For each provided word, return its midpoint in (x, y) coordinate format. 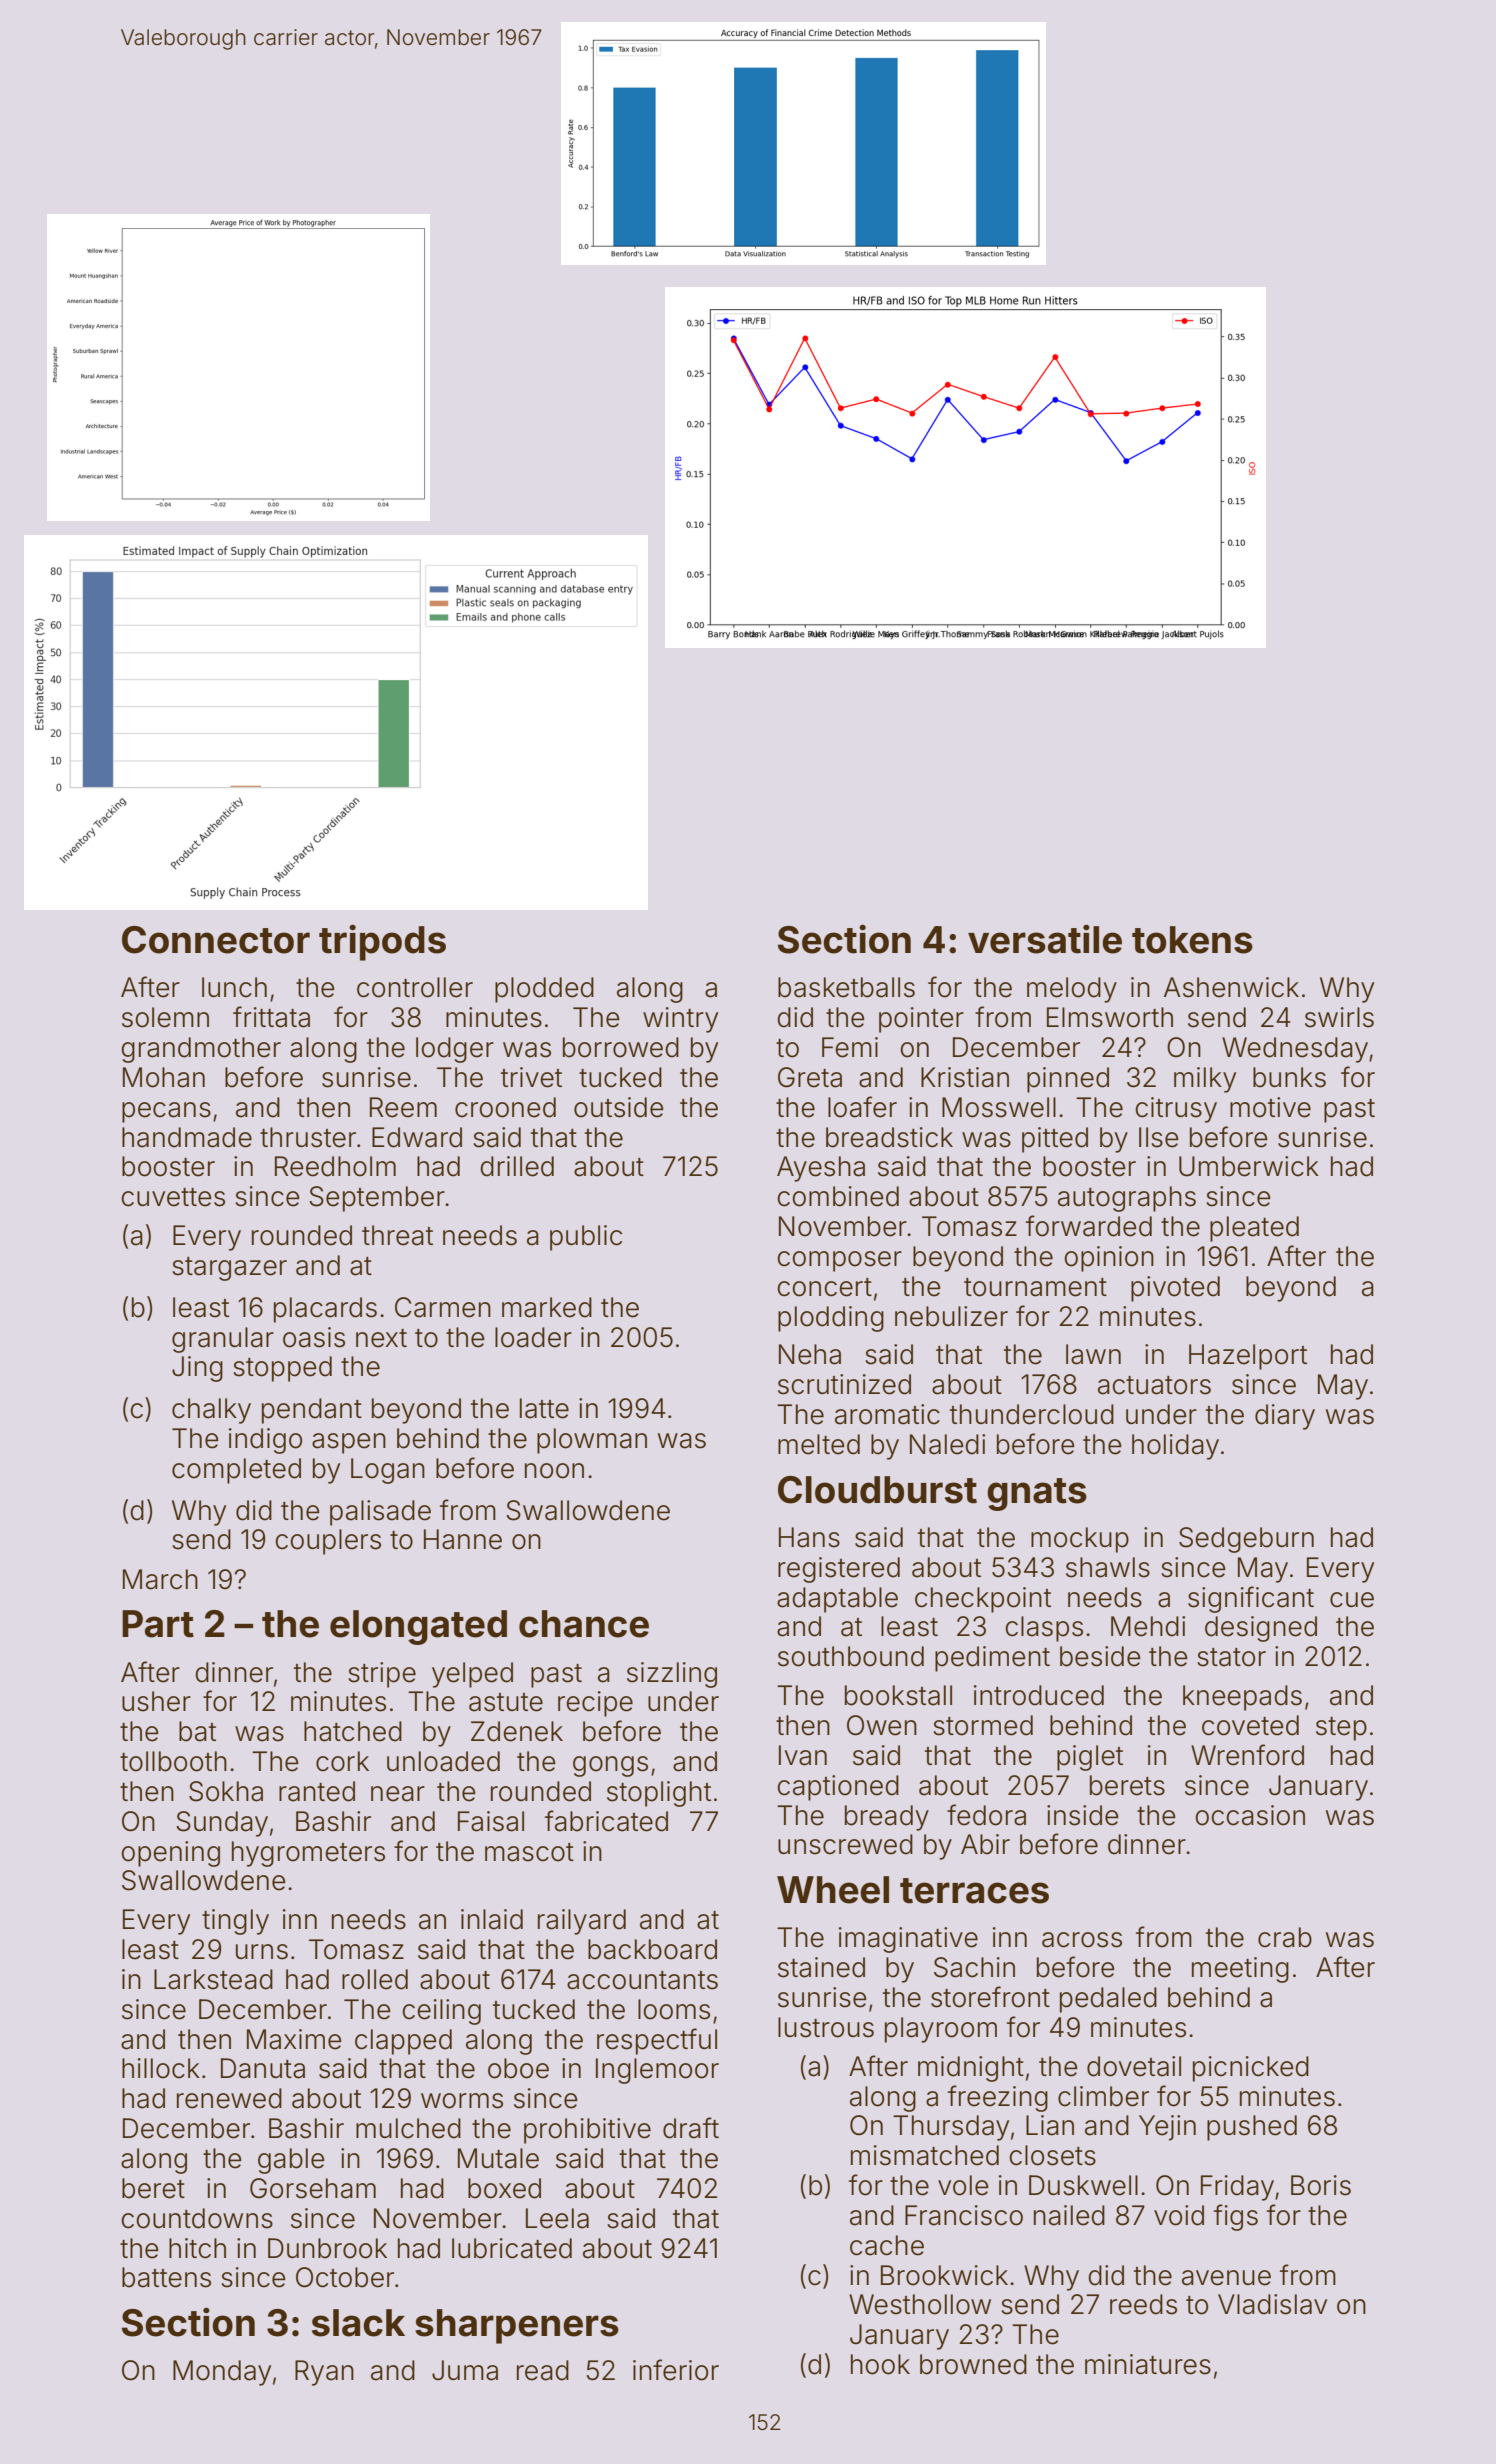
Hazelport (1248, 1357)
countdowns (197, 2218)
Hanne (463, 1539)
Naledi (947, 1444)
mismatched (925, 2155)
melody (1072, 990)
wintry (680, 1020)
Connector (216, 940)
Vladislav (1272, 2304)
